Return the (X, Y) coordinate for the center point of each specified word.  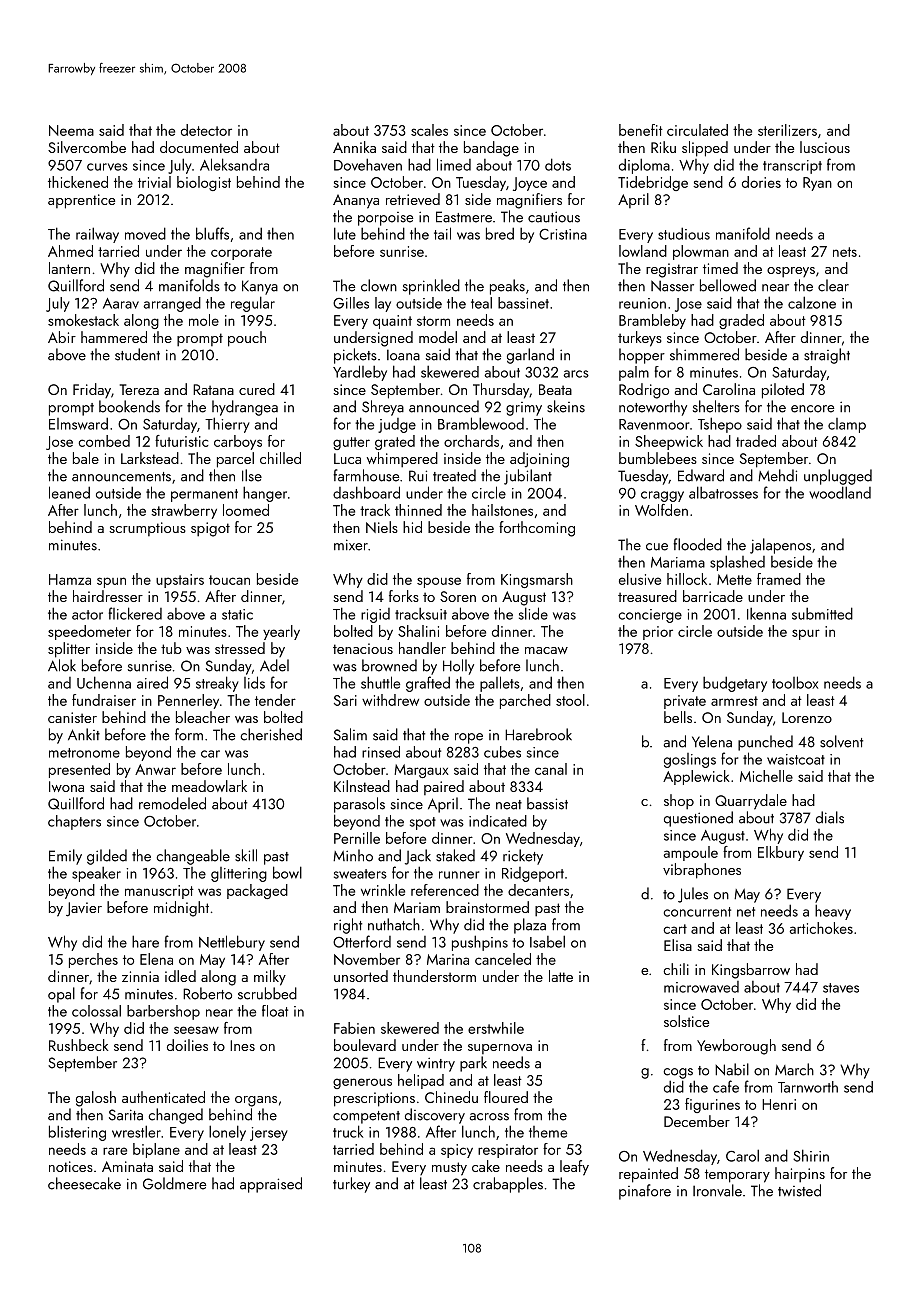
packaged (257, 891)
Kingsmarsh (537, 580)
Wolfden (661, 510)
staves (841, 988)
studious (684, 233)
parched (525, 701)
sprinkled (431, 287)
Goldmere (174, 1183)
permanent (204, 495)
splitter (69, 650)
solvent (841, 741)
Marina (448, 959)
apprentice (81, 201)
